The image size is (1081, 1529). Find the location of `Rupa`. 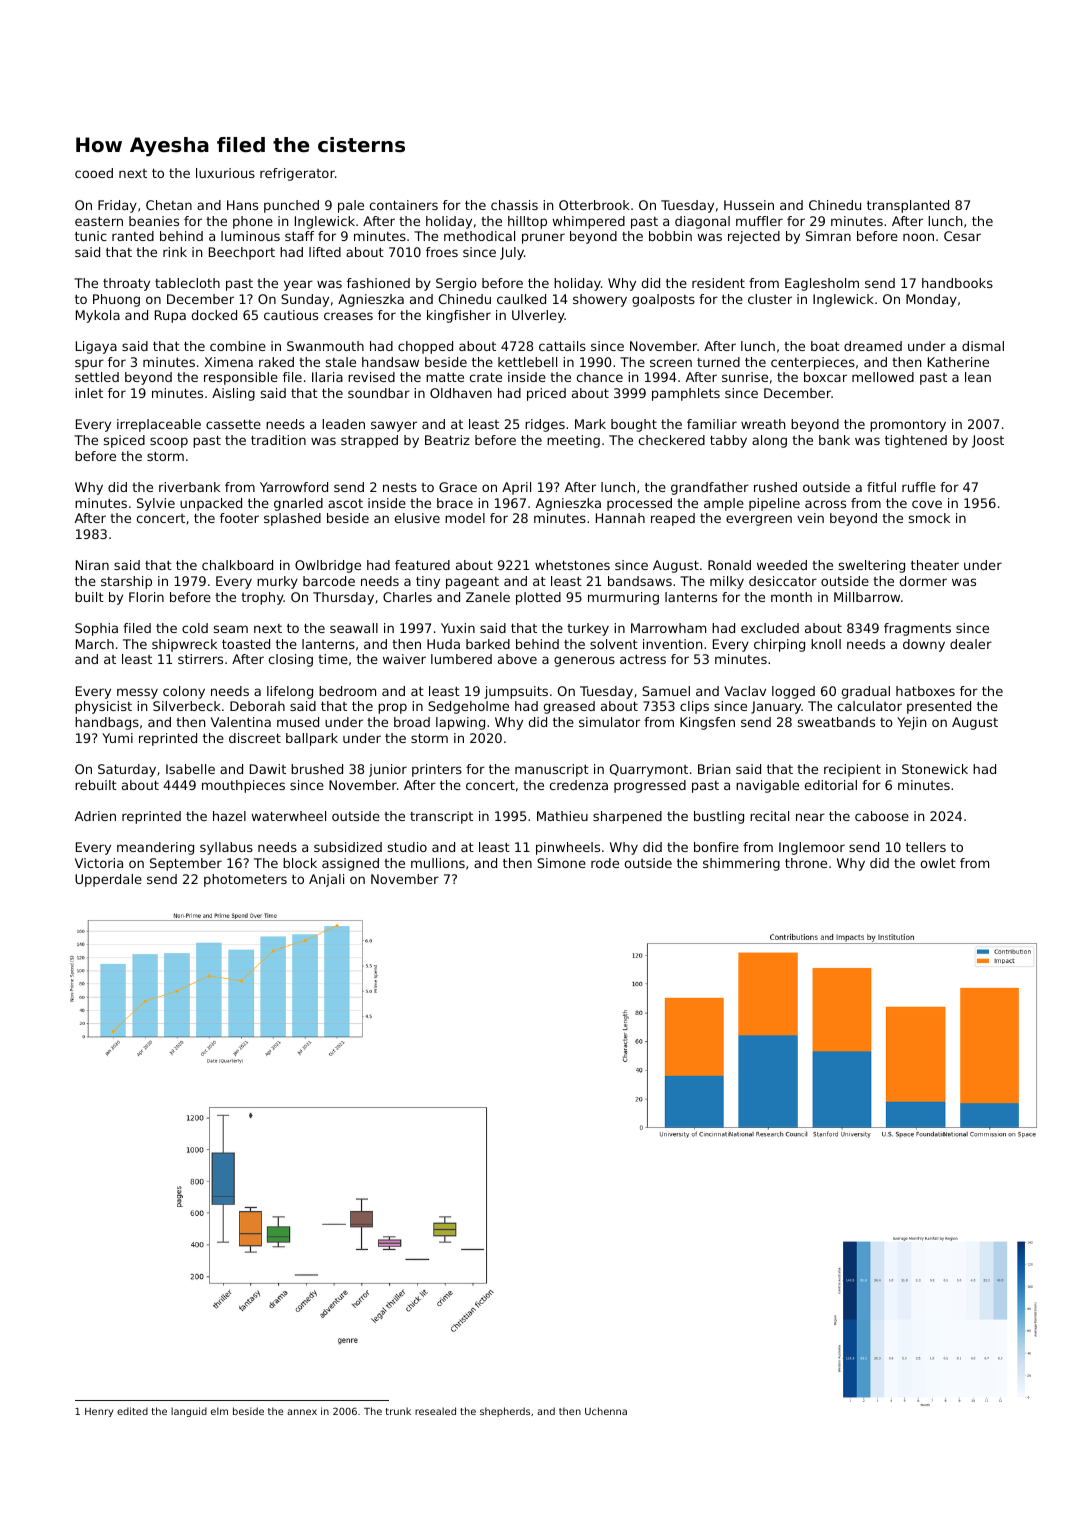

Rupa is located at coordinates (170, 316).
